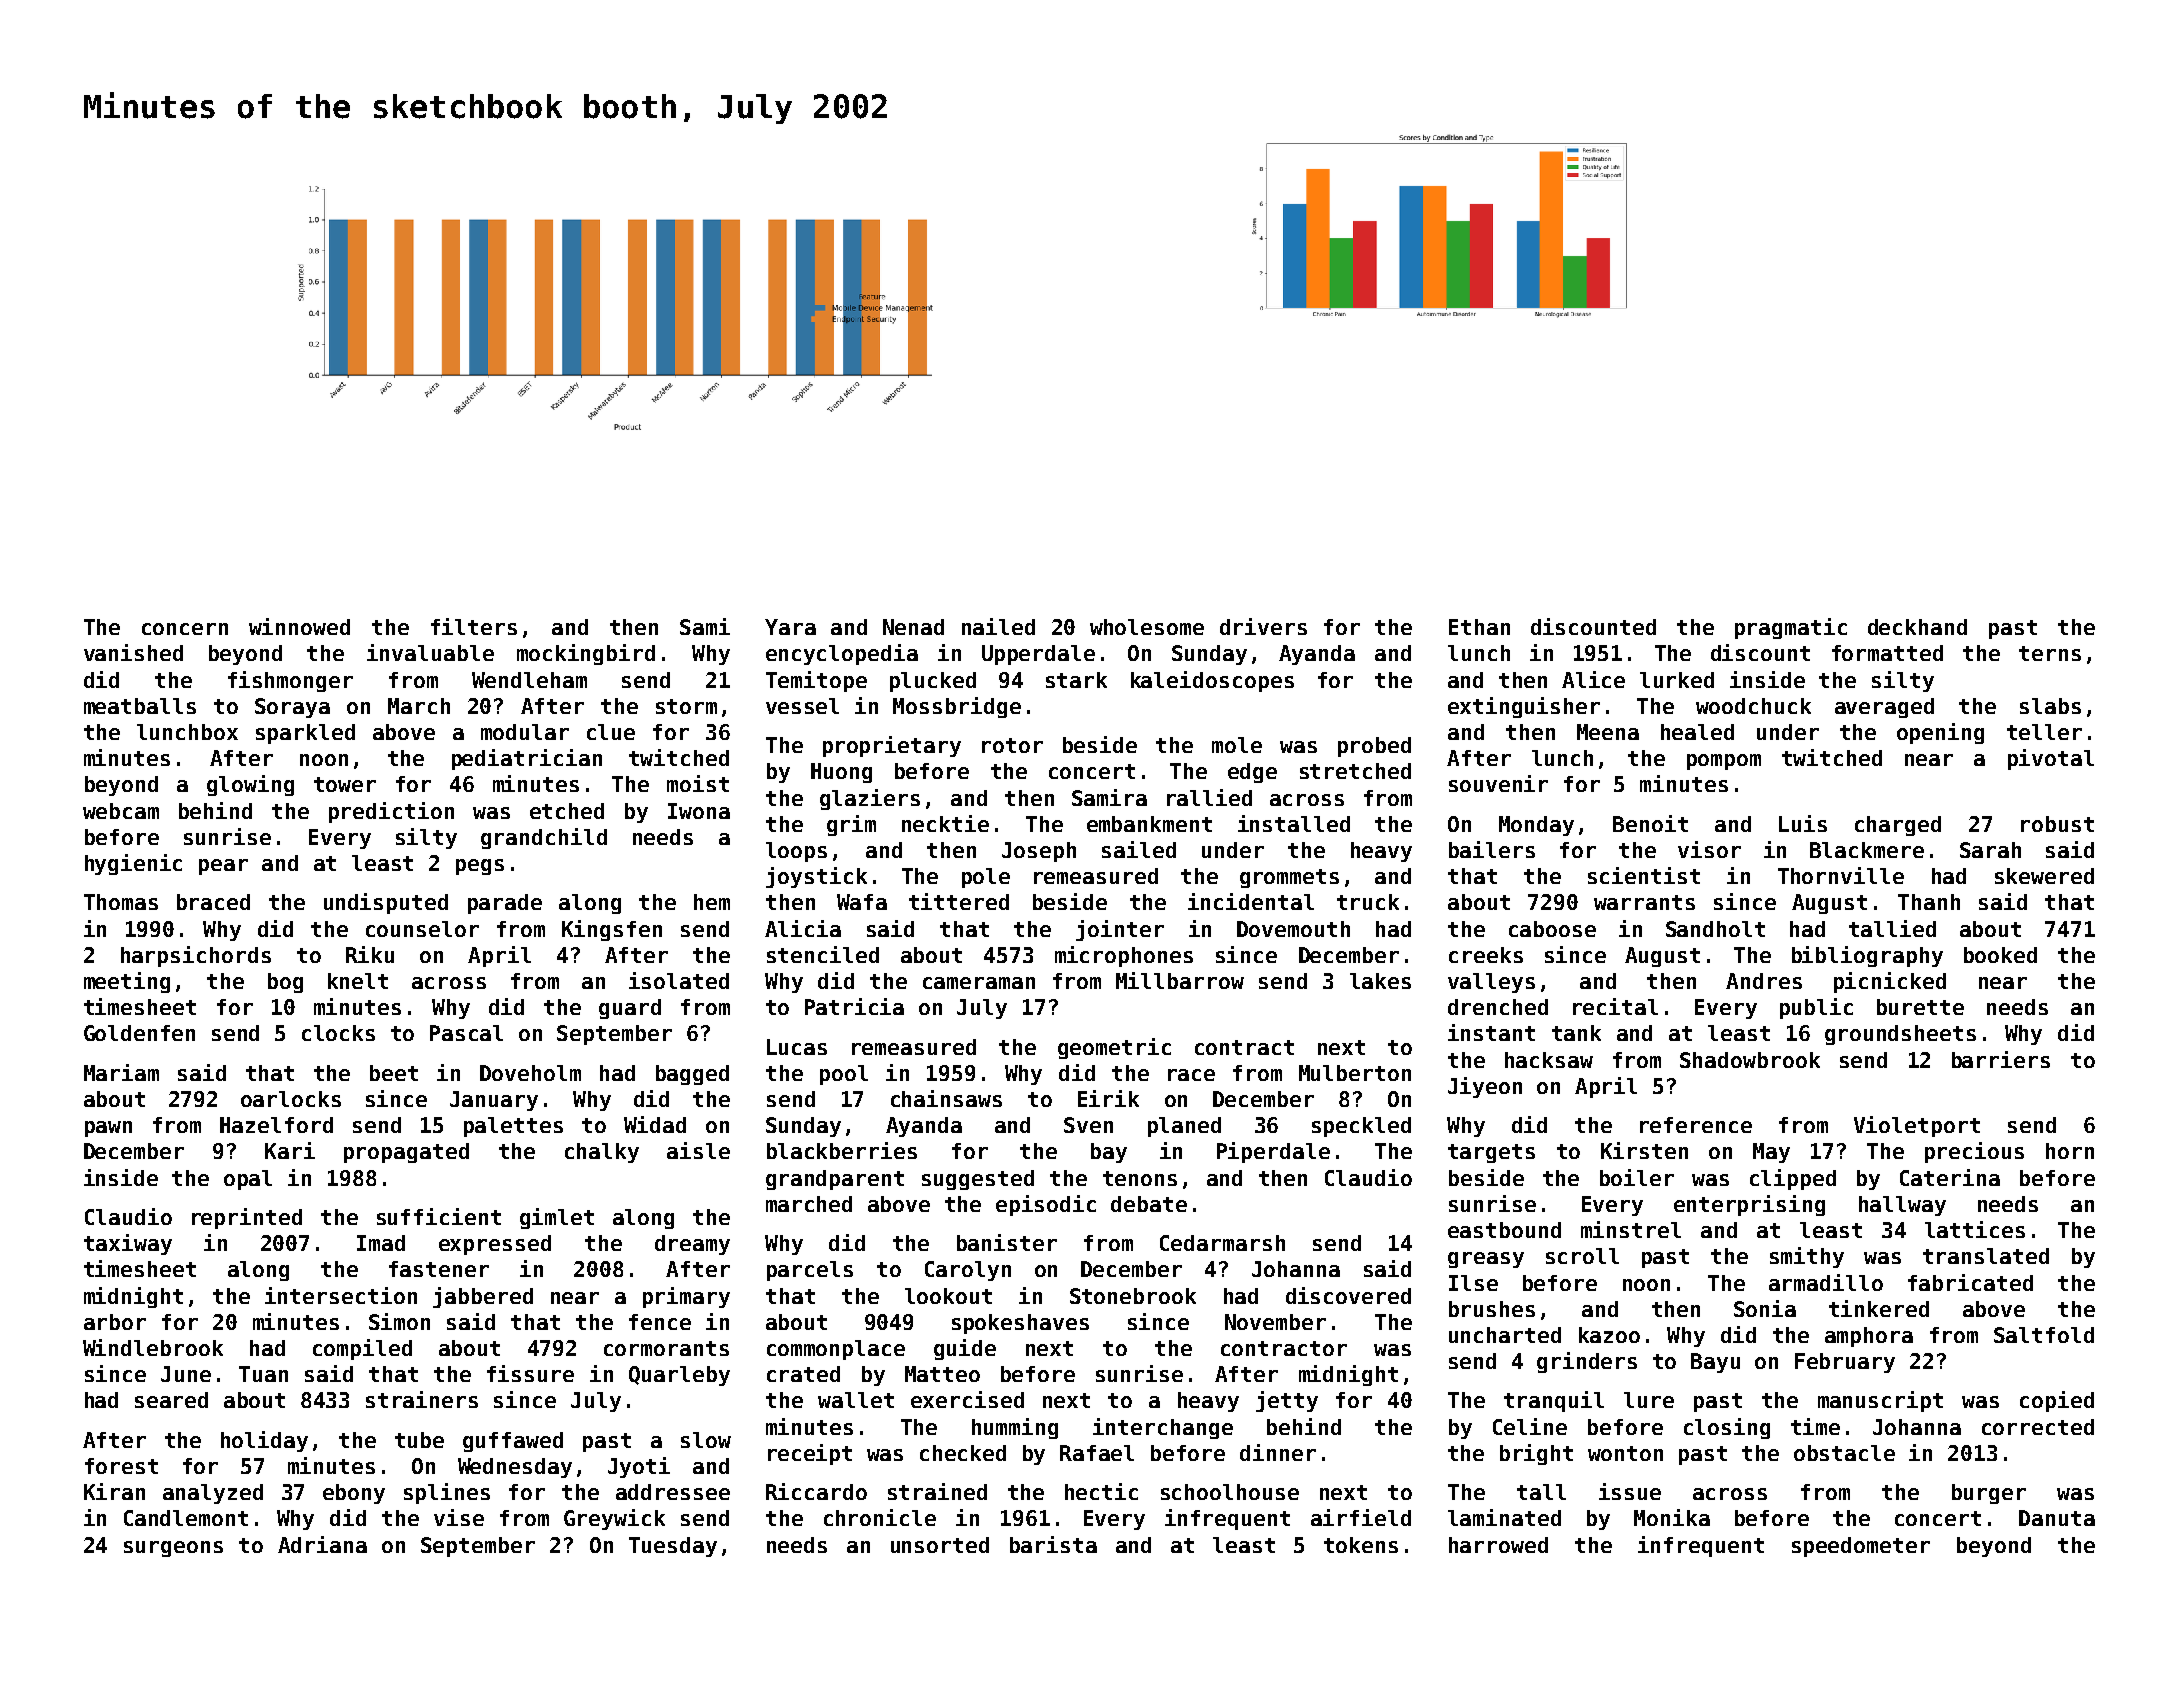  What do you see at coordinates (816, 877) in the screenshot?
I see `joystick` at bounding box center [816, 877].
